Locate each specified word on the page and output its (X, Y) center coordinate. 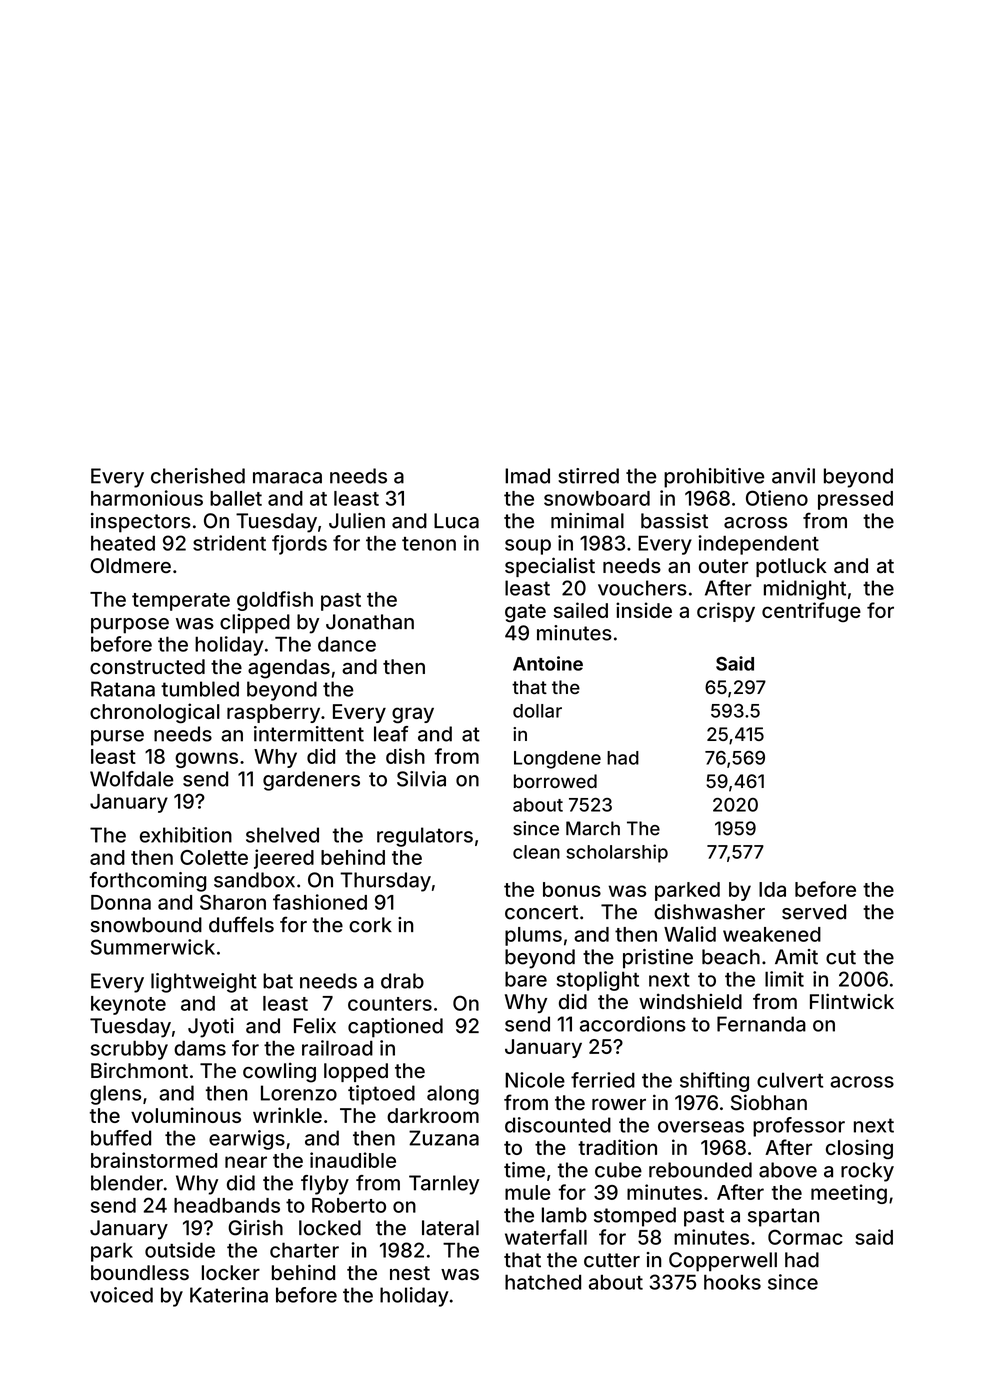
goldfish (275, 601)
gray (413, 715)
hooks (732, 1282)
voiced (121, 1295)
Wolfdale (132, 779)
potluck (791, 567)
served (814, 912)
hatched (543, 1282)
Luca (456, 521)
